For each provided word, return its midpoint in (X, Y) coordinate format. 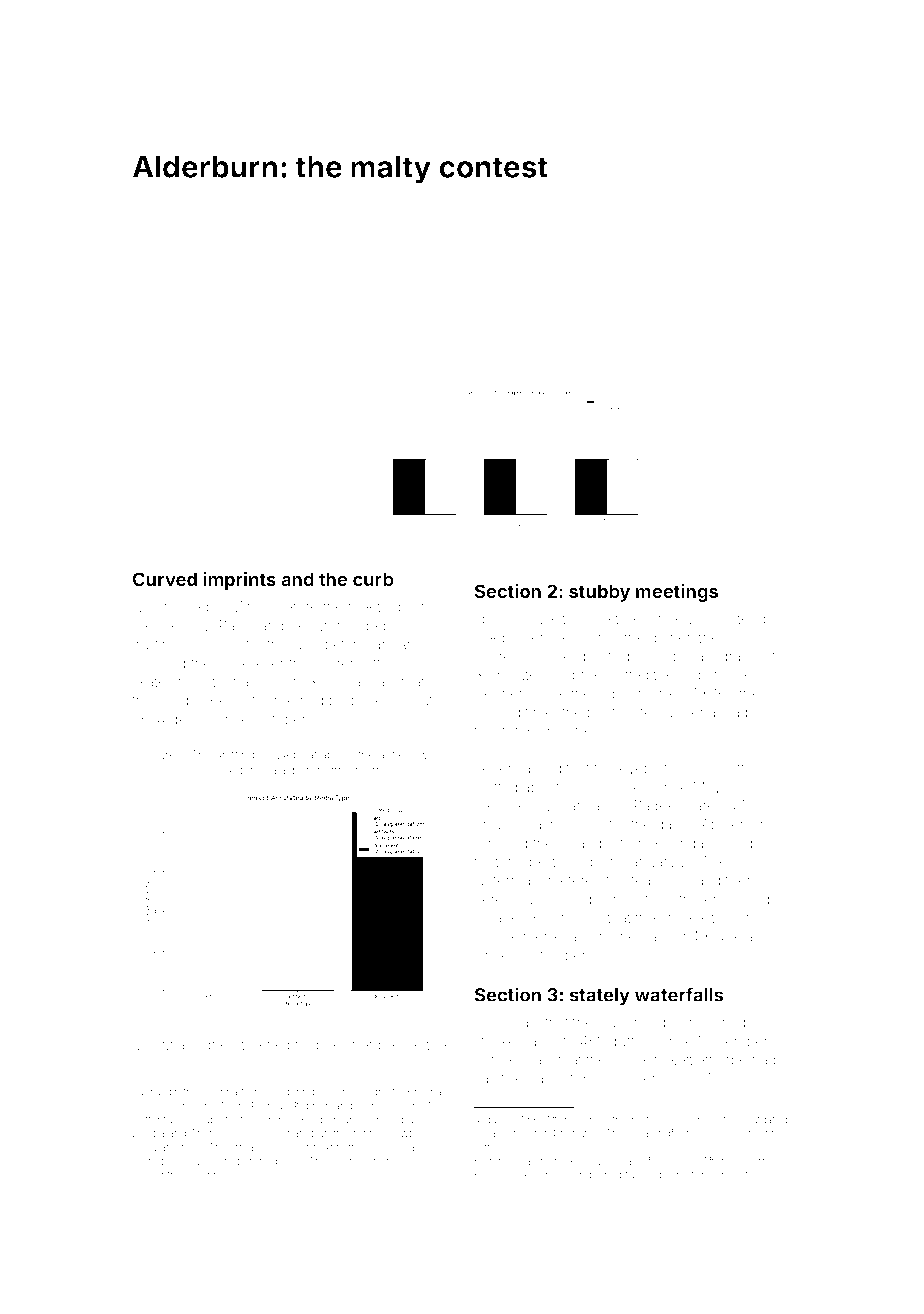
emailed (221, 770)
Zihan (252, 606)
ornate (292, 1133)
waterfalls (679, 994)
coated (735, 618)
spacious (504, 620)
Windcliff (716, 768)
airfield (396, 754)
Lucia (492, 1022)
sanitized (503, 1078)
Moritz (152, 1044)
